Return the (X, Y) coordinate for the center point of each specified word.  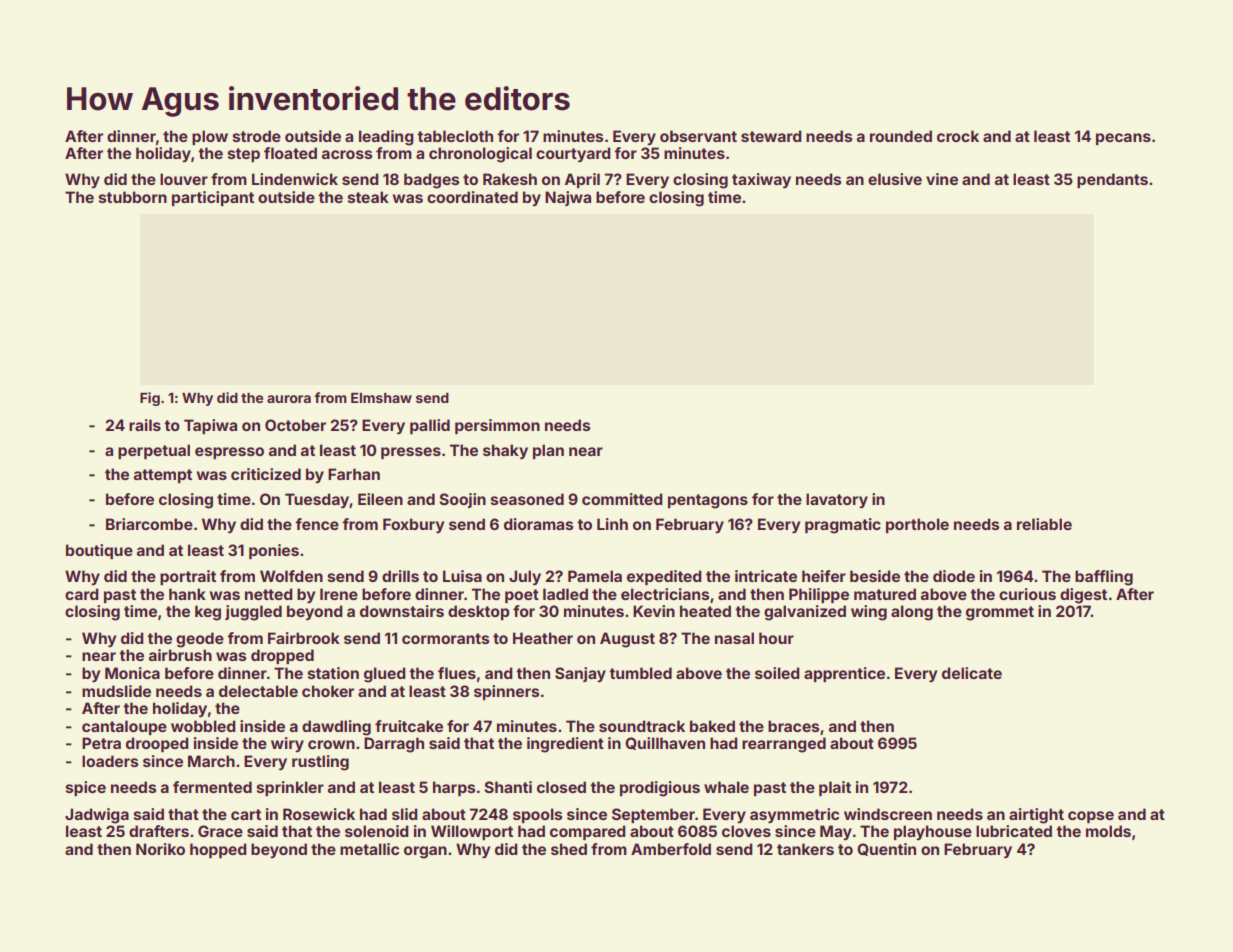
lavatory (837, 500)
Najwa (568, 198)
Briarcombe (149, 524)
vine (942, 179)
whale (726, 787)
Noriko (160, 849)
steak (368, 197)
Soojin (462, 500)
